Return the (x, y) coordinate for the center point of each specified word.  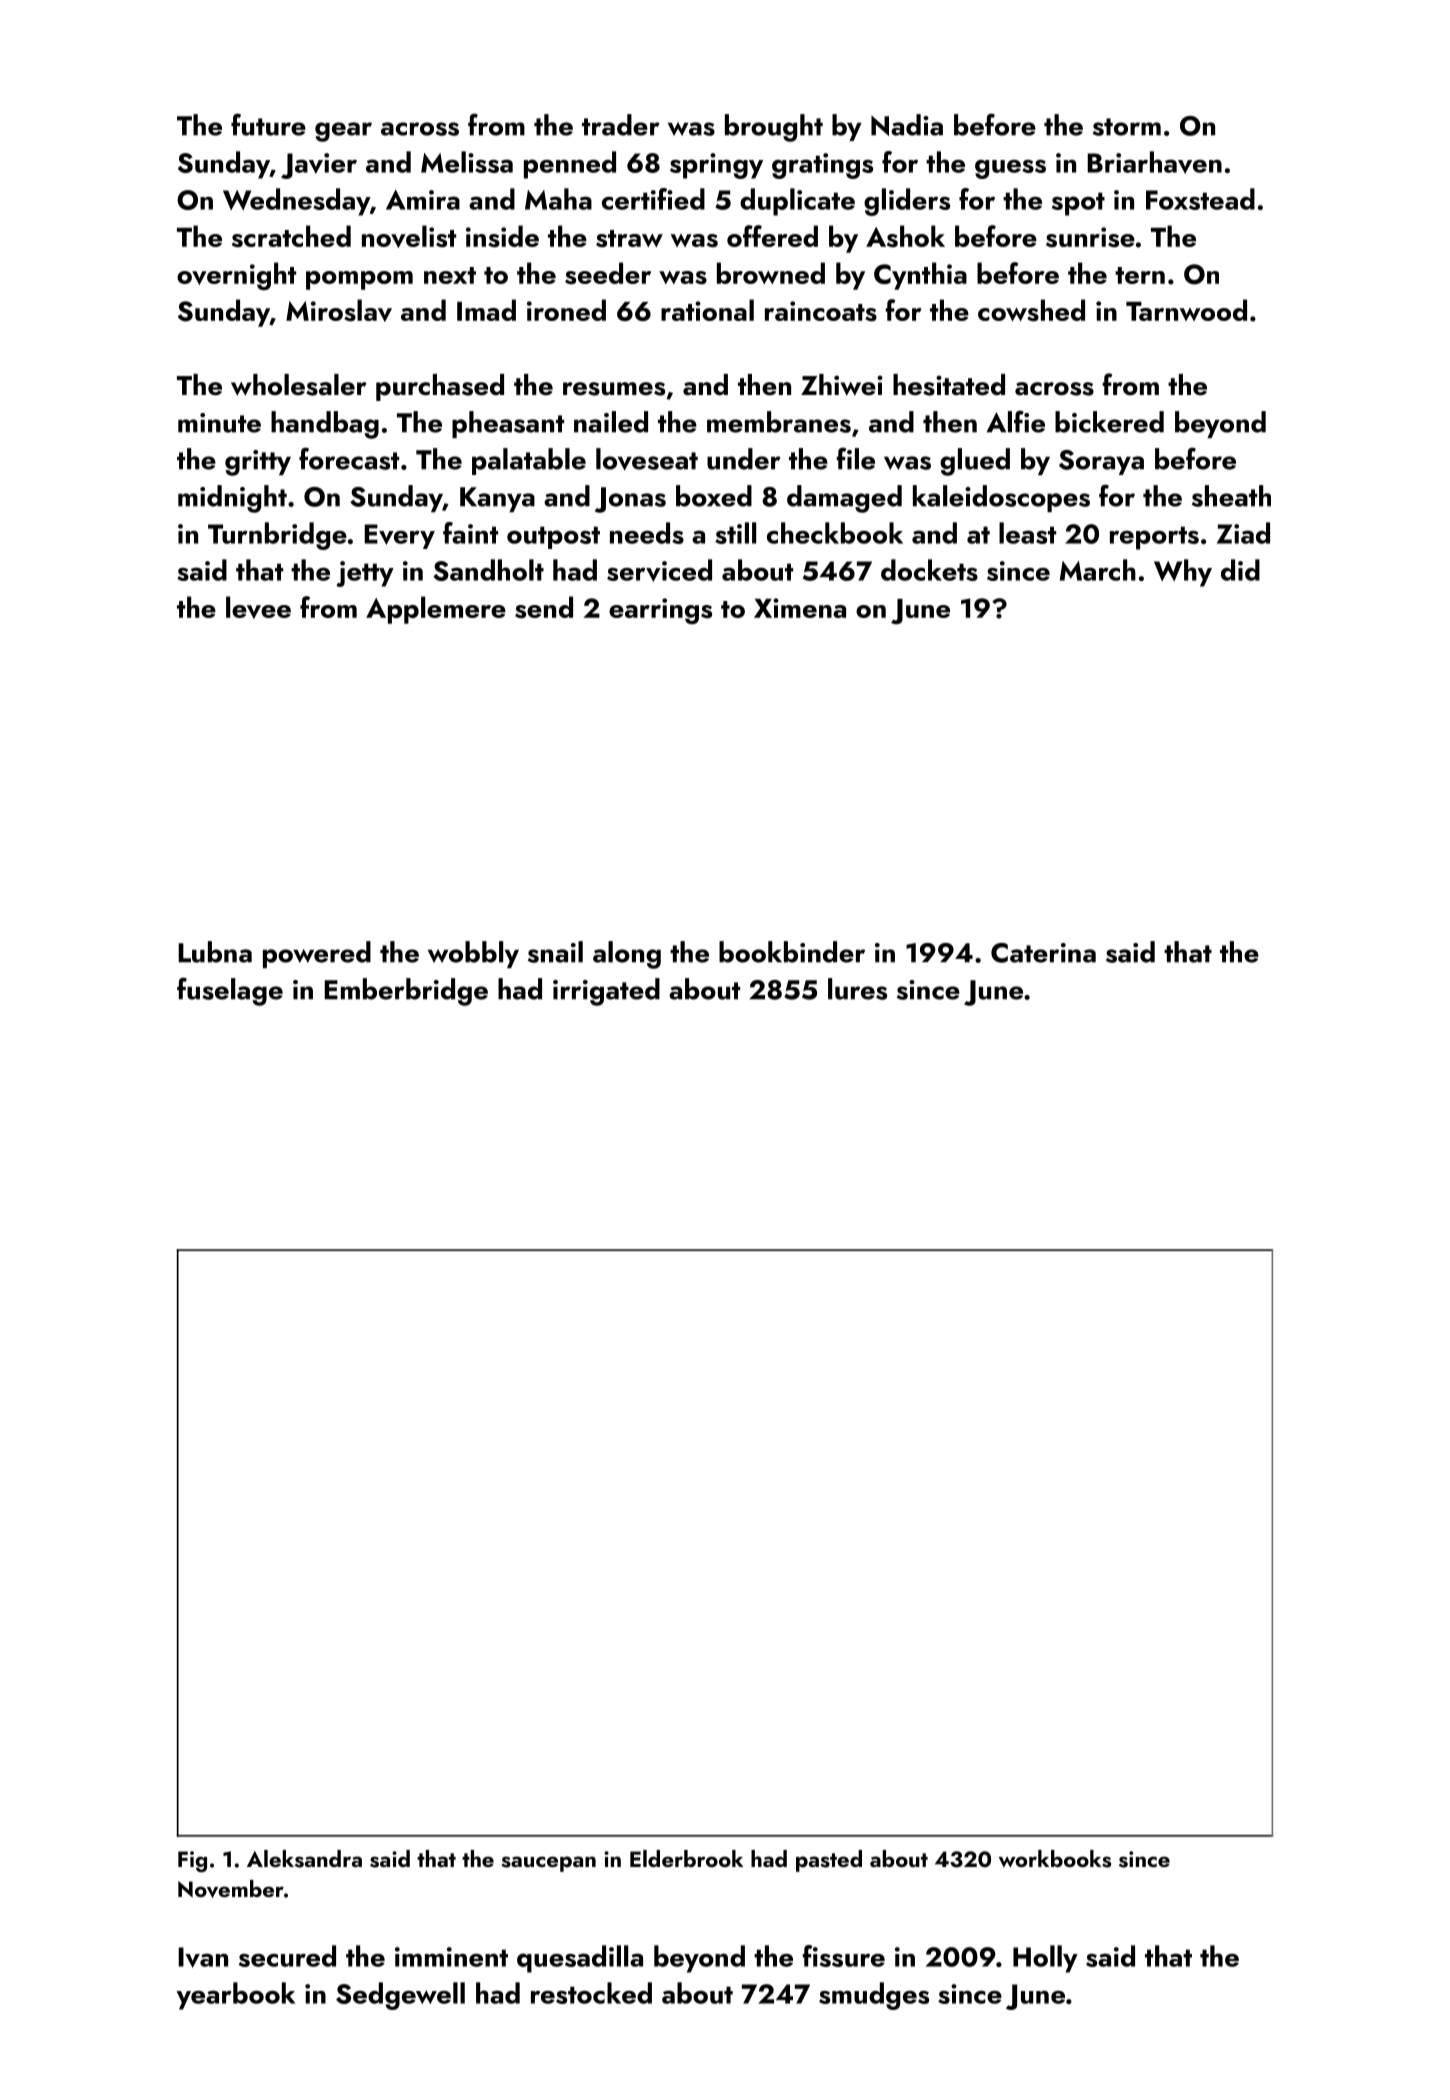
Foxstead (1200, 199)
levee (258, 607)
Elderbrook (686, 1858)
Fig (192, 1861)
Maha (558, 199)
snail (555, 952)
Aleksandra (304, 1859)
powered (317, 954)
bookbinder (792, 952)
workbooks (1055, 1859)
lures (857, 989)
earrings (660, 611)
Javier (319, 166)
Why (1183, 573)
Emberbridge (406, 992)
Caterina (1043, 953)
